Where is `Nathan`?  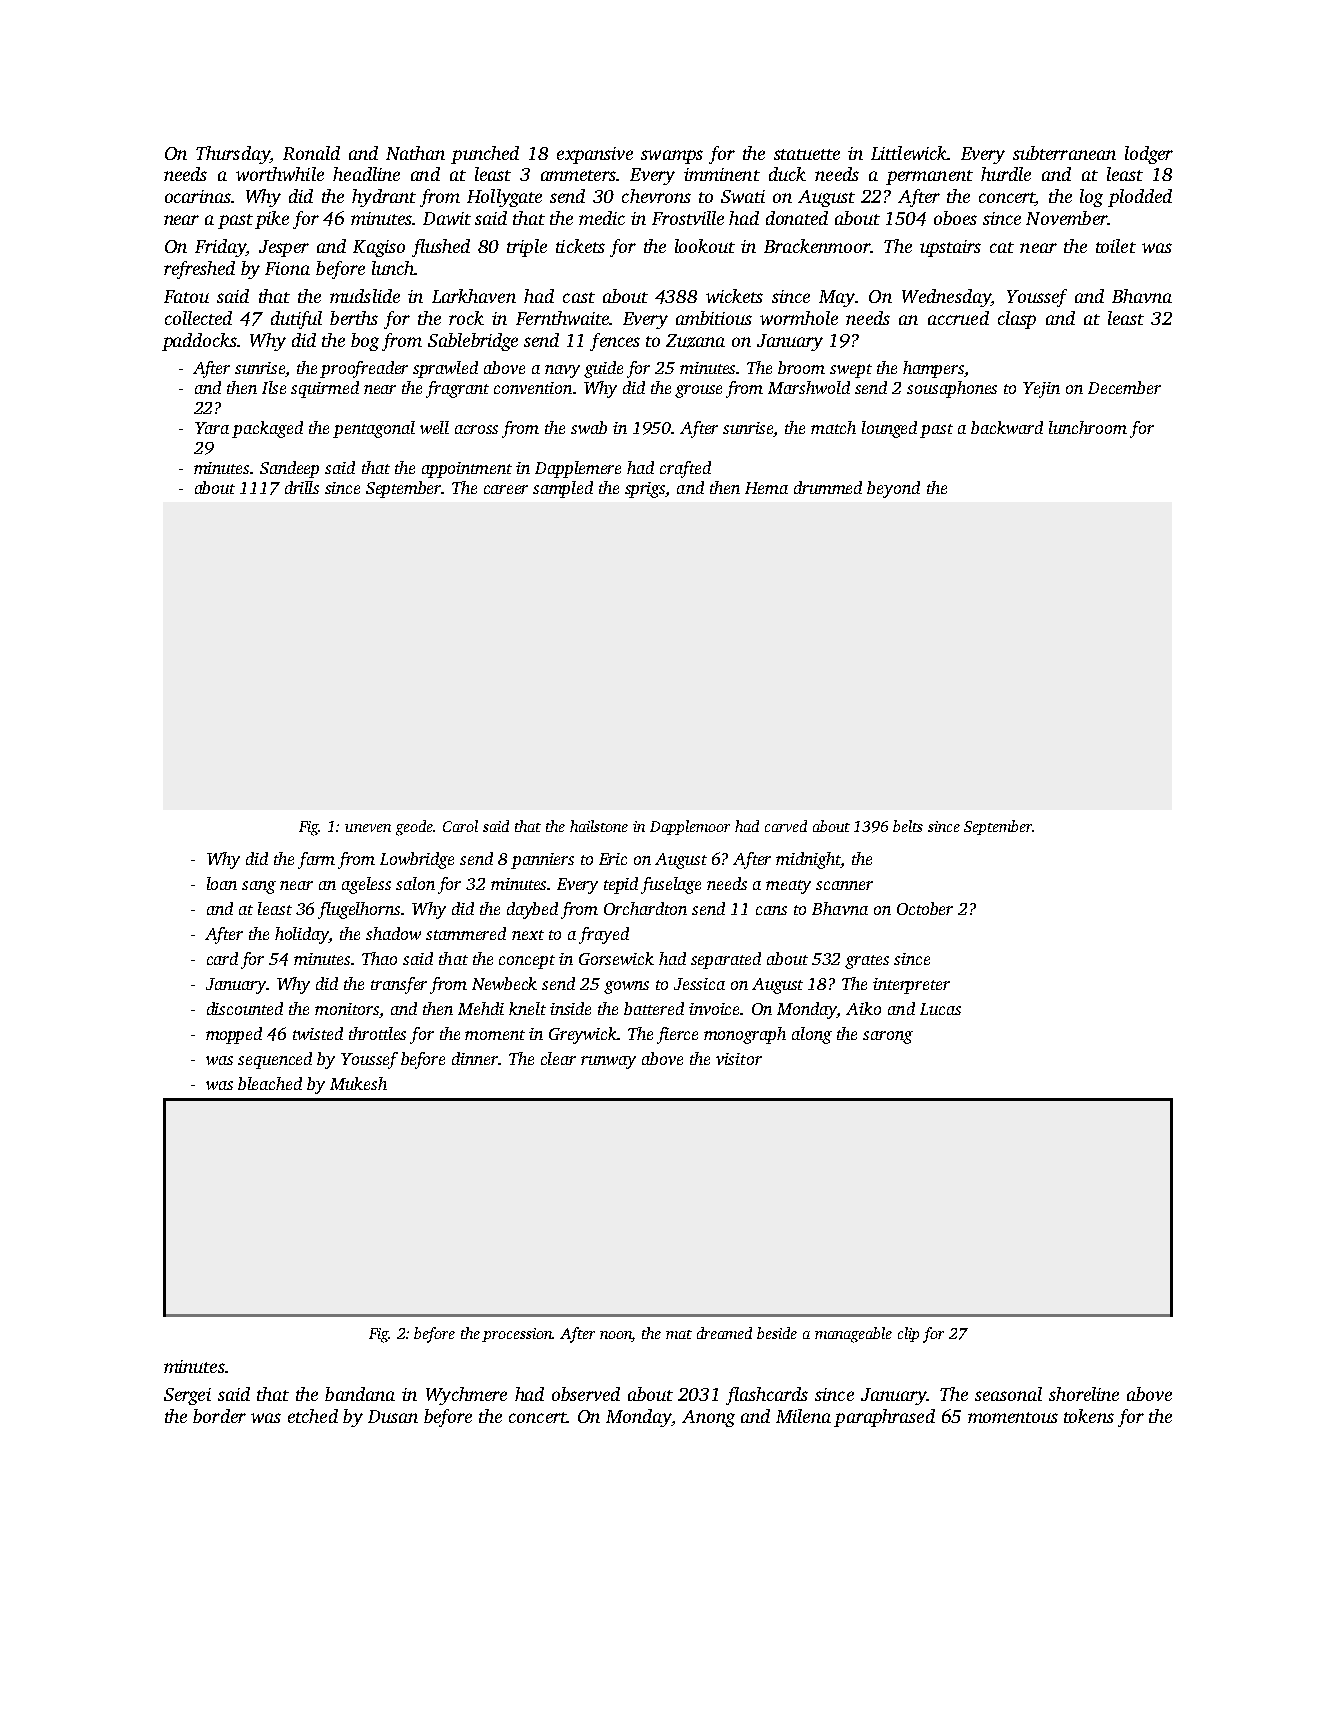
Nathan is located at coordinates (415, 153).
